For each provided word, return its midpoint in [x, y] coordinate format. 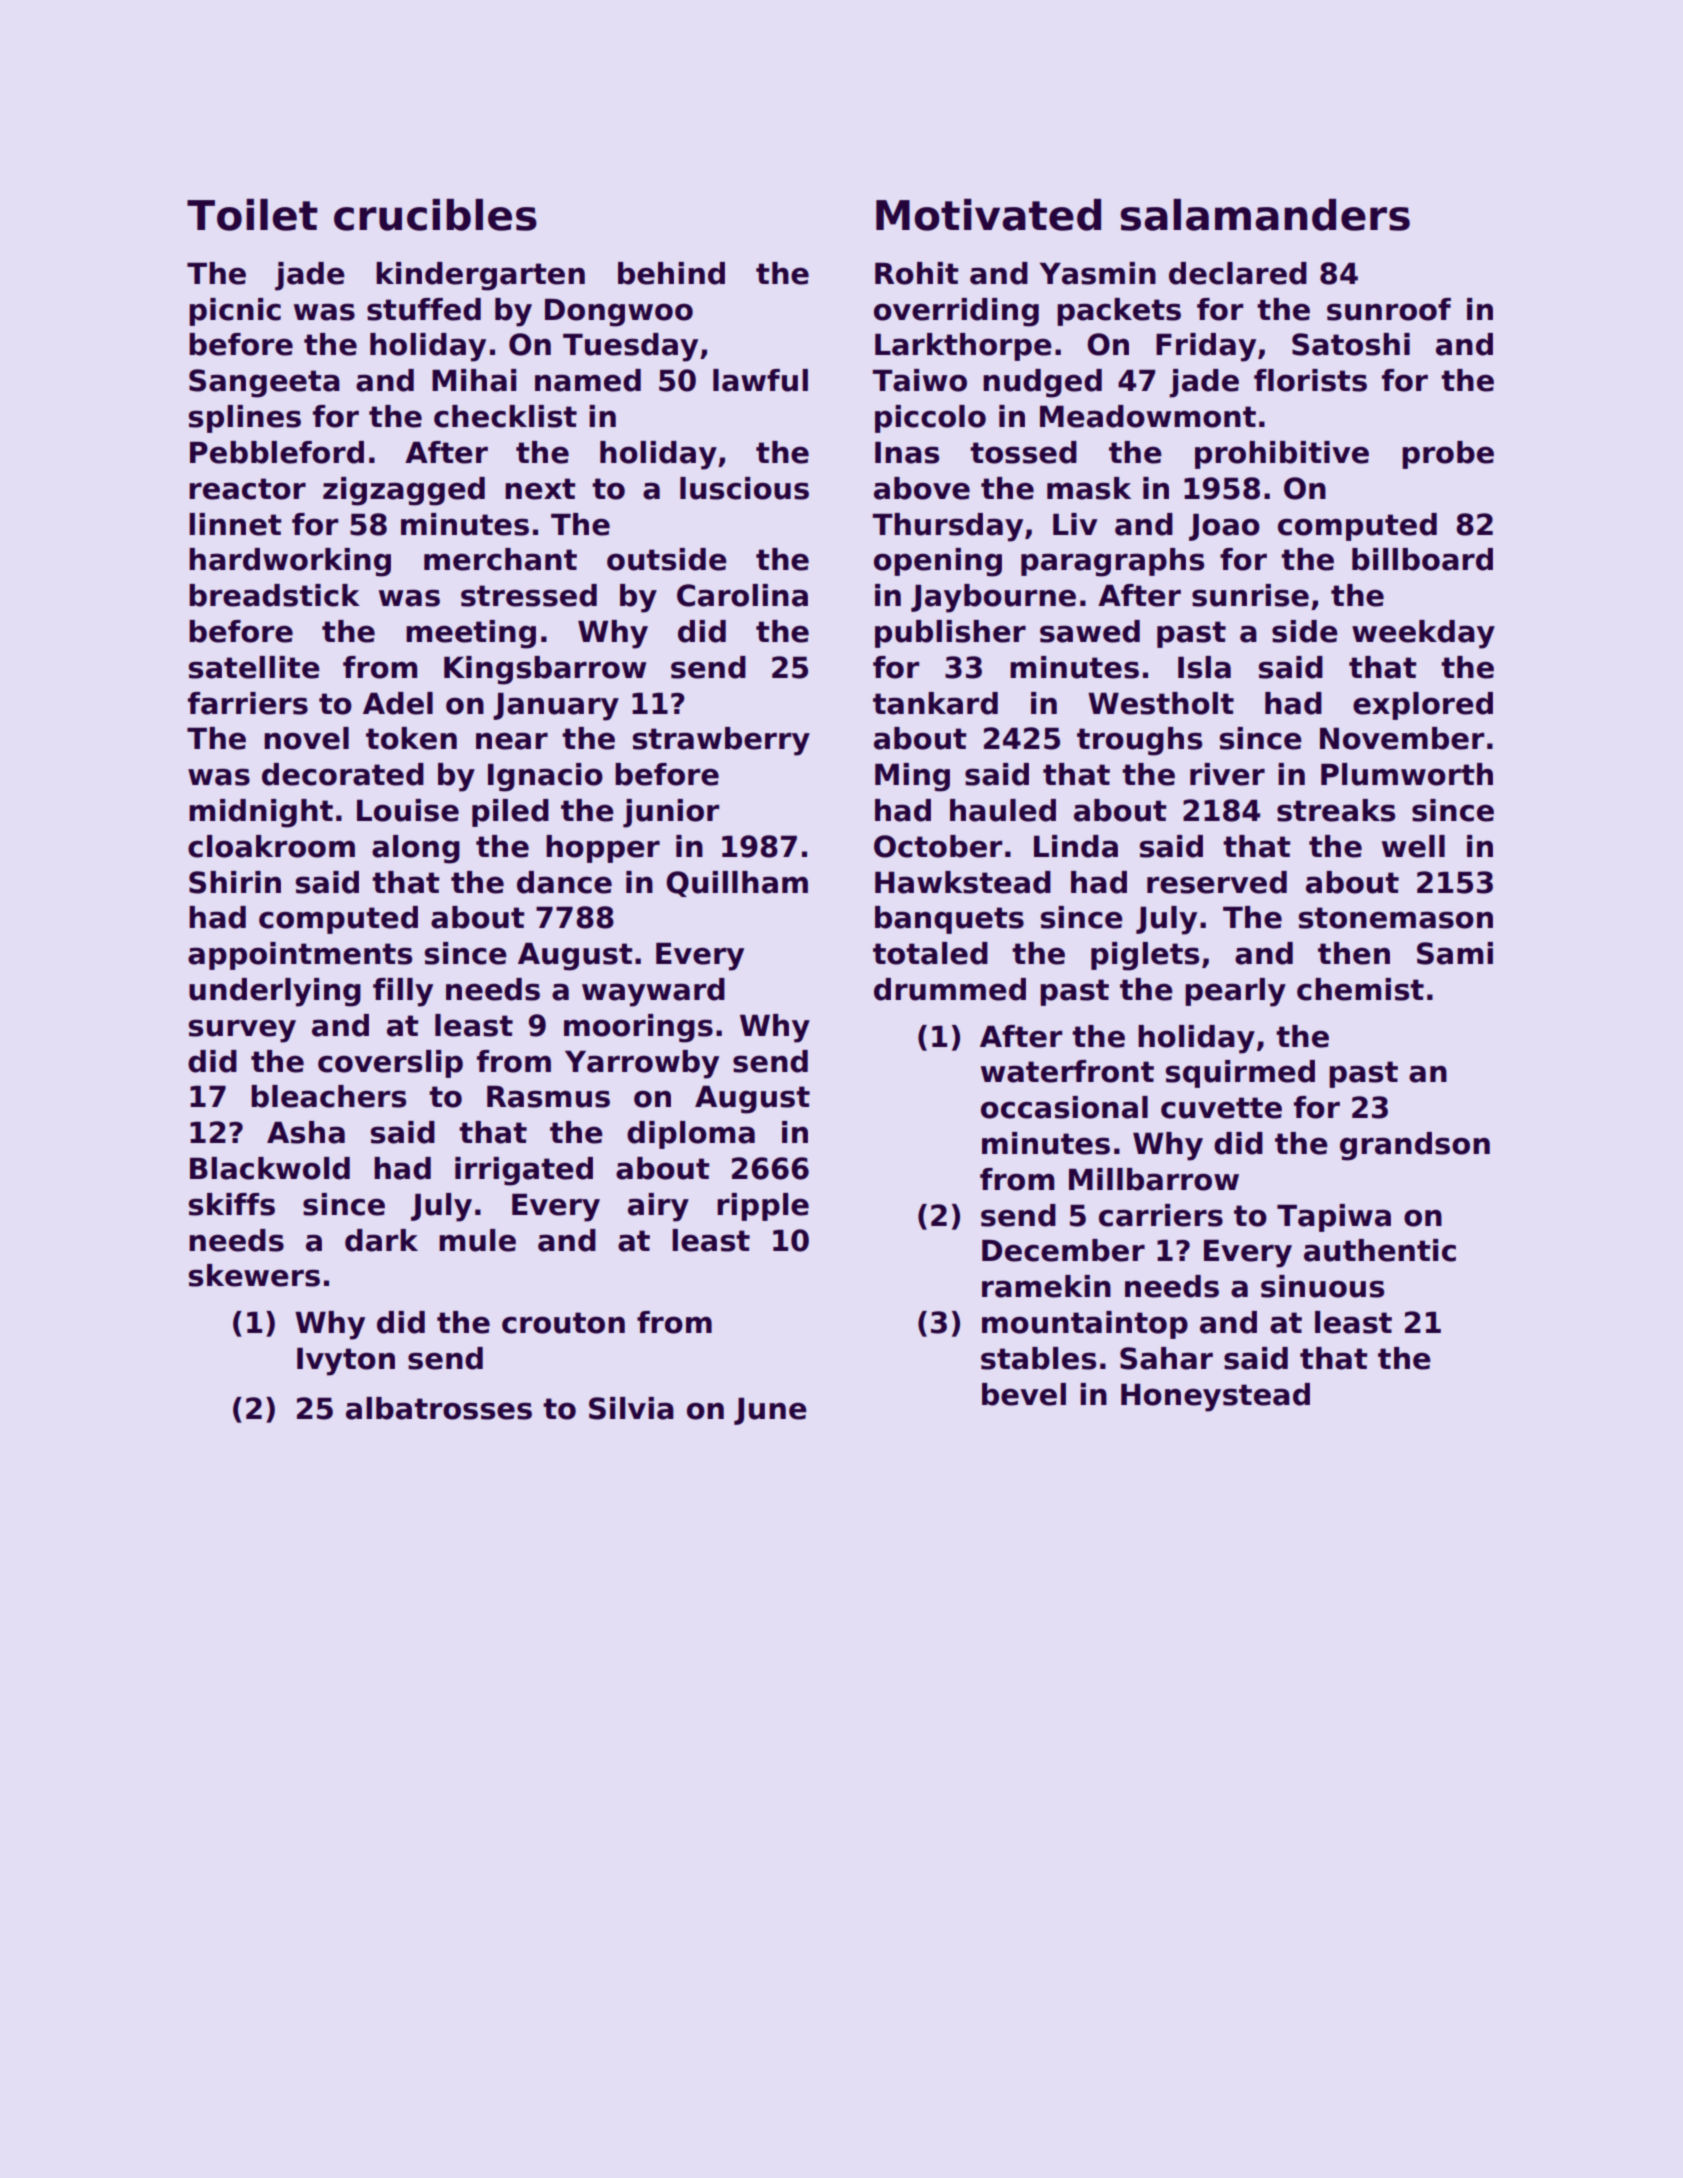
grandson [1415, 1146]
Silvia [631, 1408]
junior [671, 813]
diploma [691, 1135]
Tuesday [630, 347]
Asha [306, 1132]
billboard [1422, 559]
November [1402, 738]
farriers [248, 703]
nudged [1042, 383]
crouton [563, 1323]
